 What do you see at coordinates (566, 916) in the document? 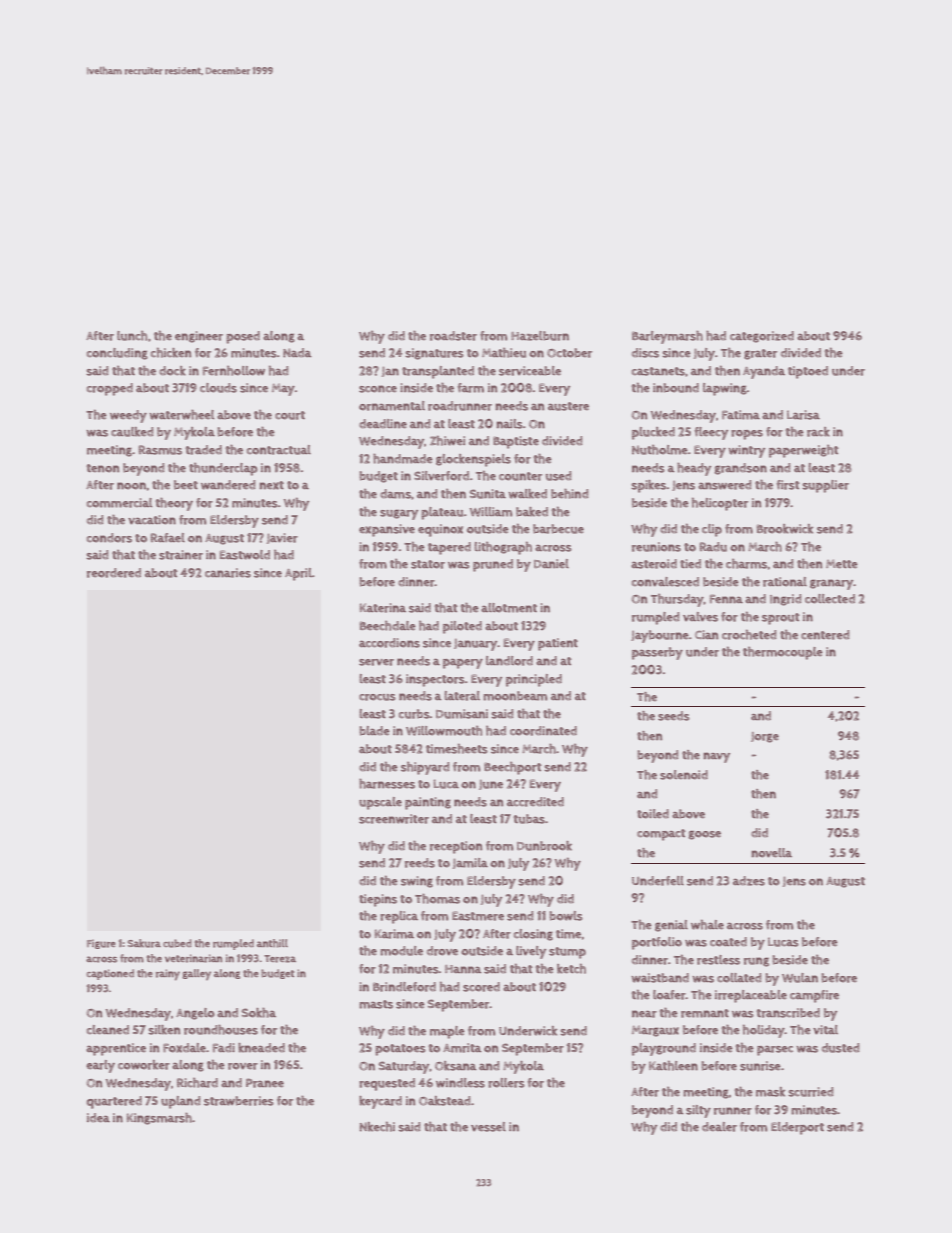
I see `bowls` at bounding box center [566, 916].
